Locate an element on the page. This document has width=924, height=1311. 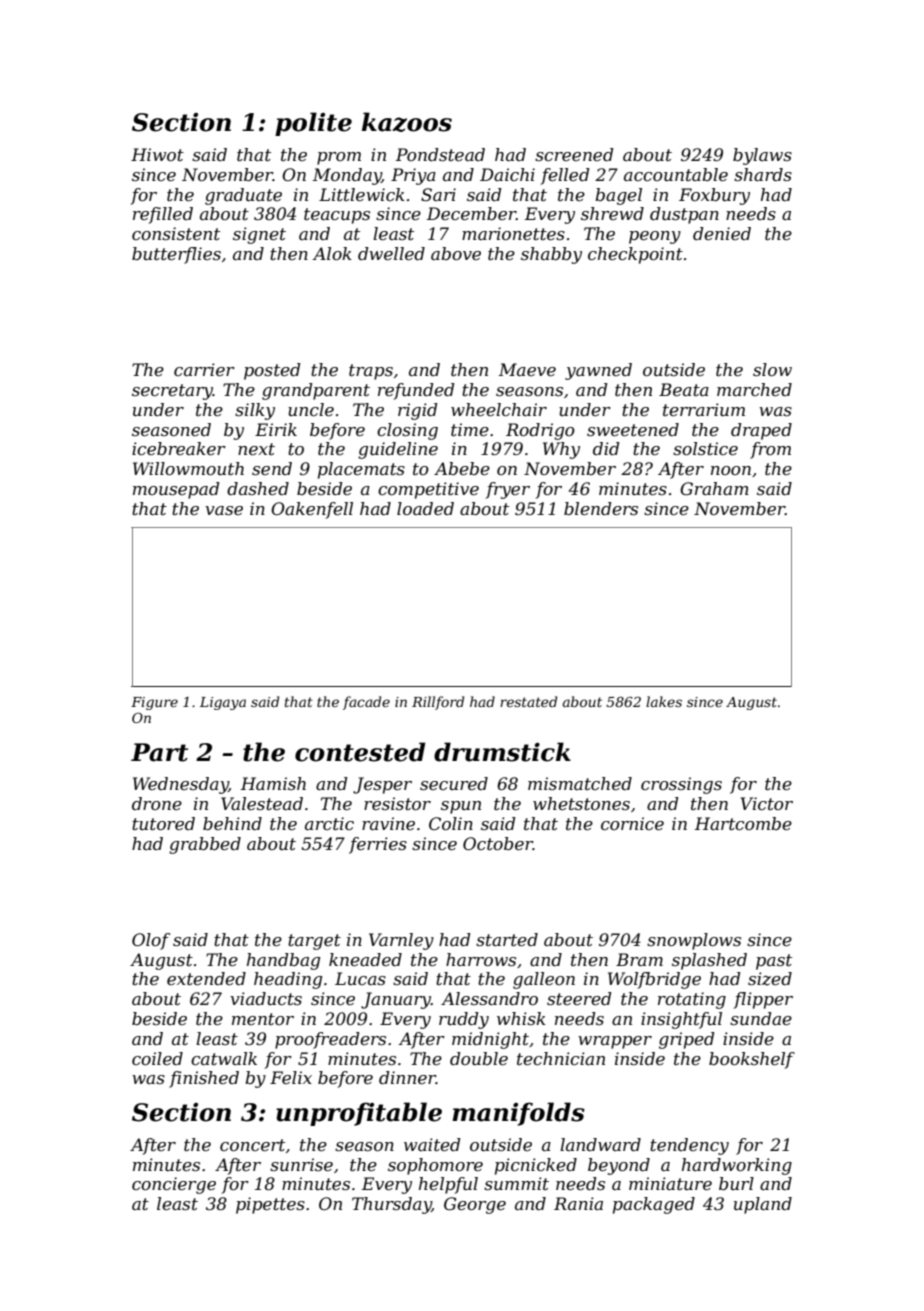
ferries is located at coordinates (378, 845).
